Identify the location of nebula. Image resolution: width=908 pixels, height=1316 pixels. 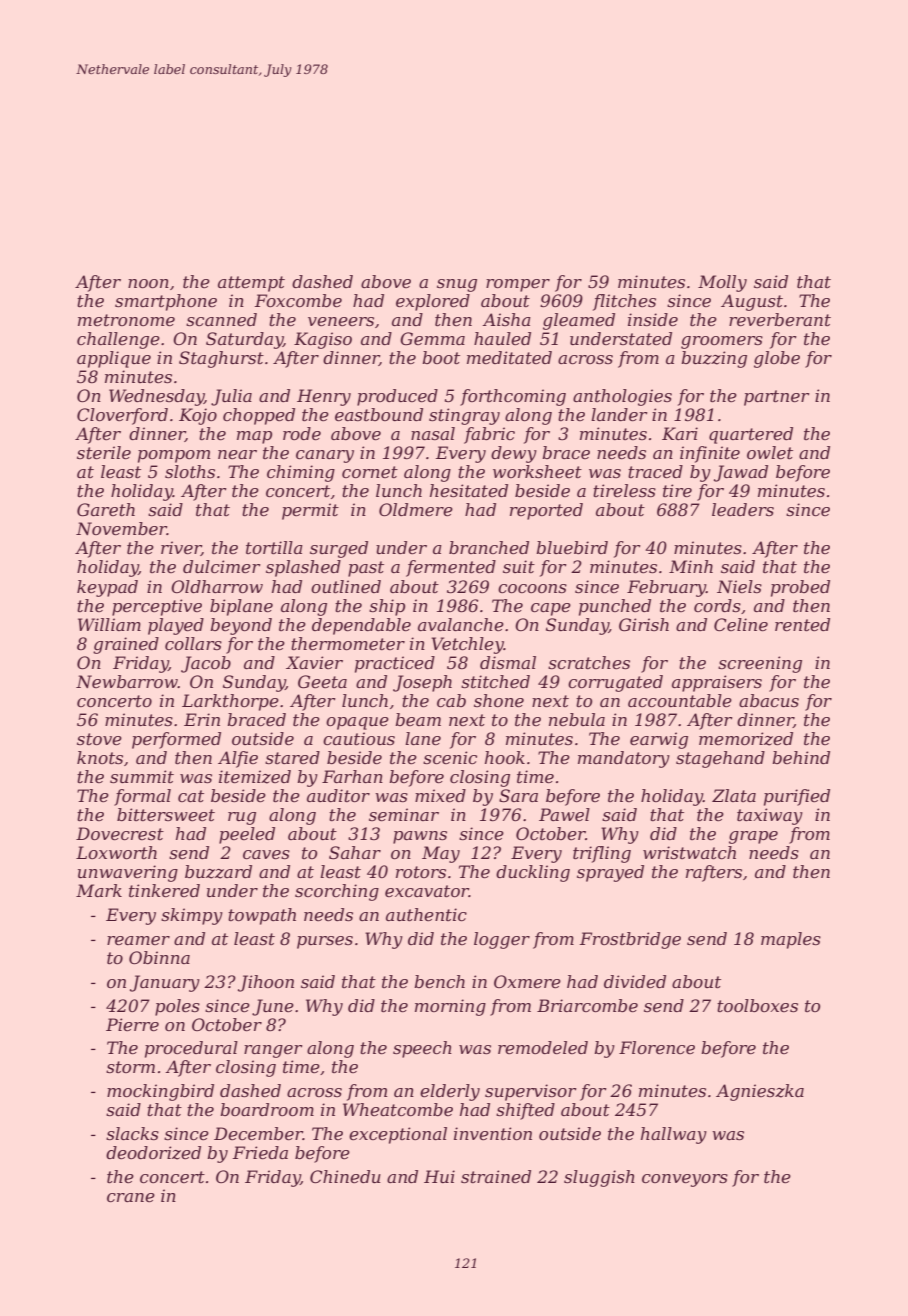
(577, 719).
